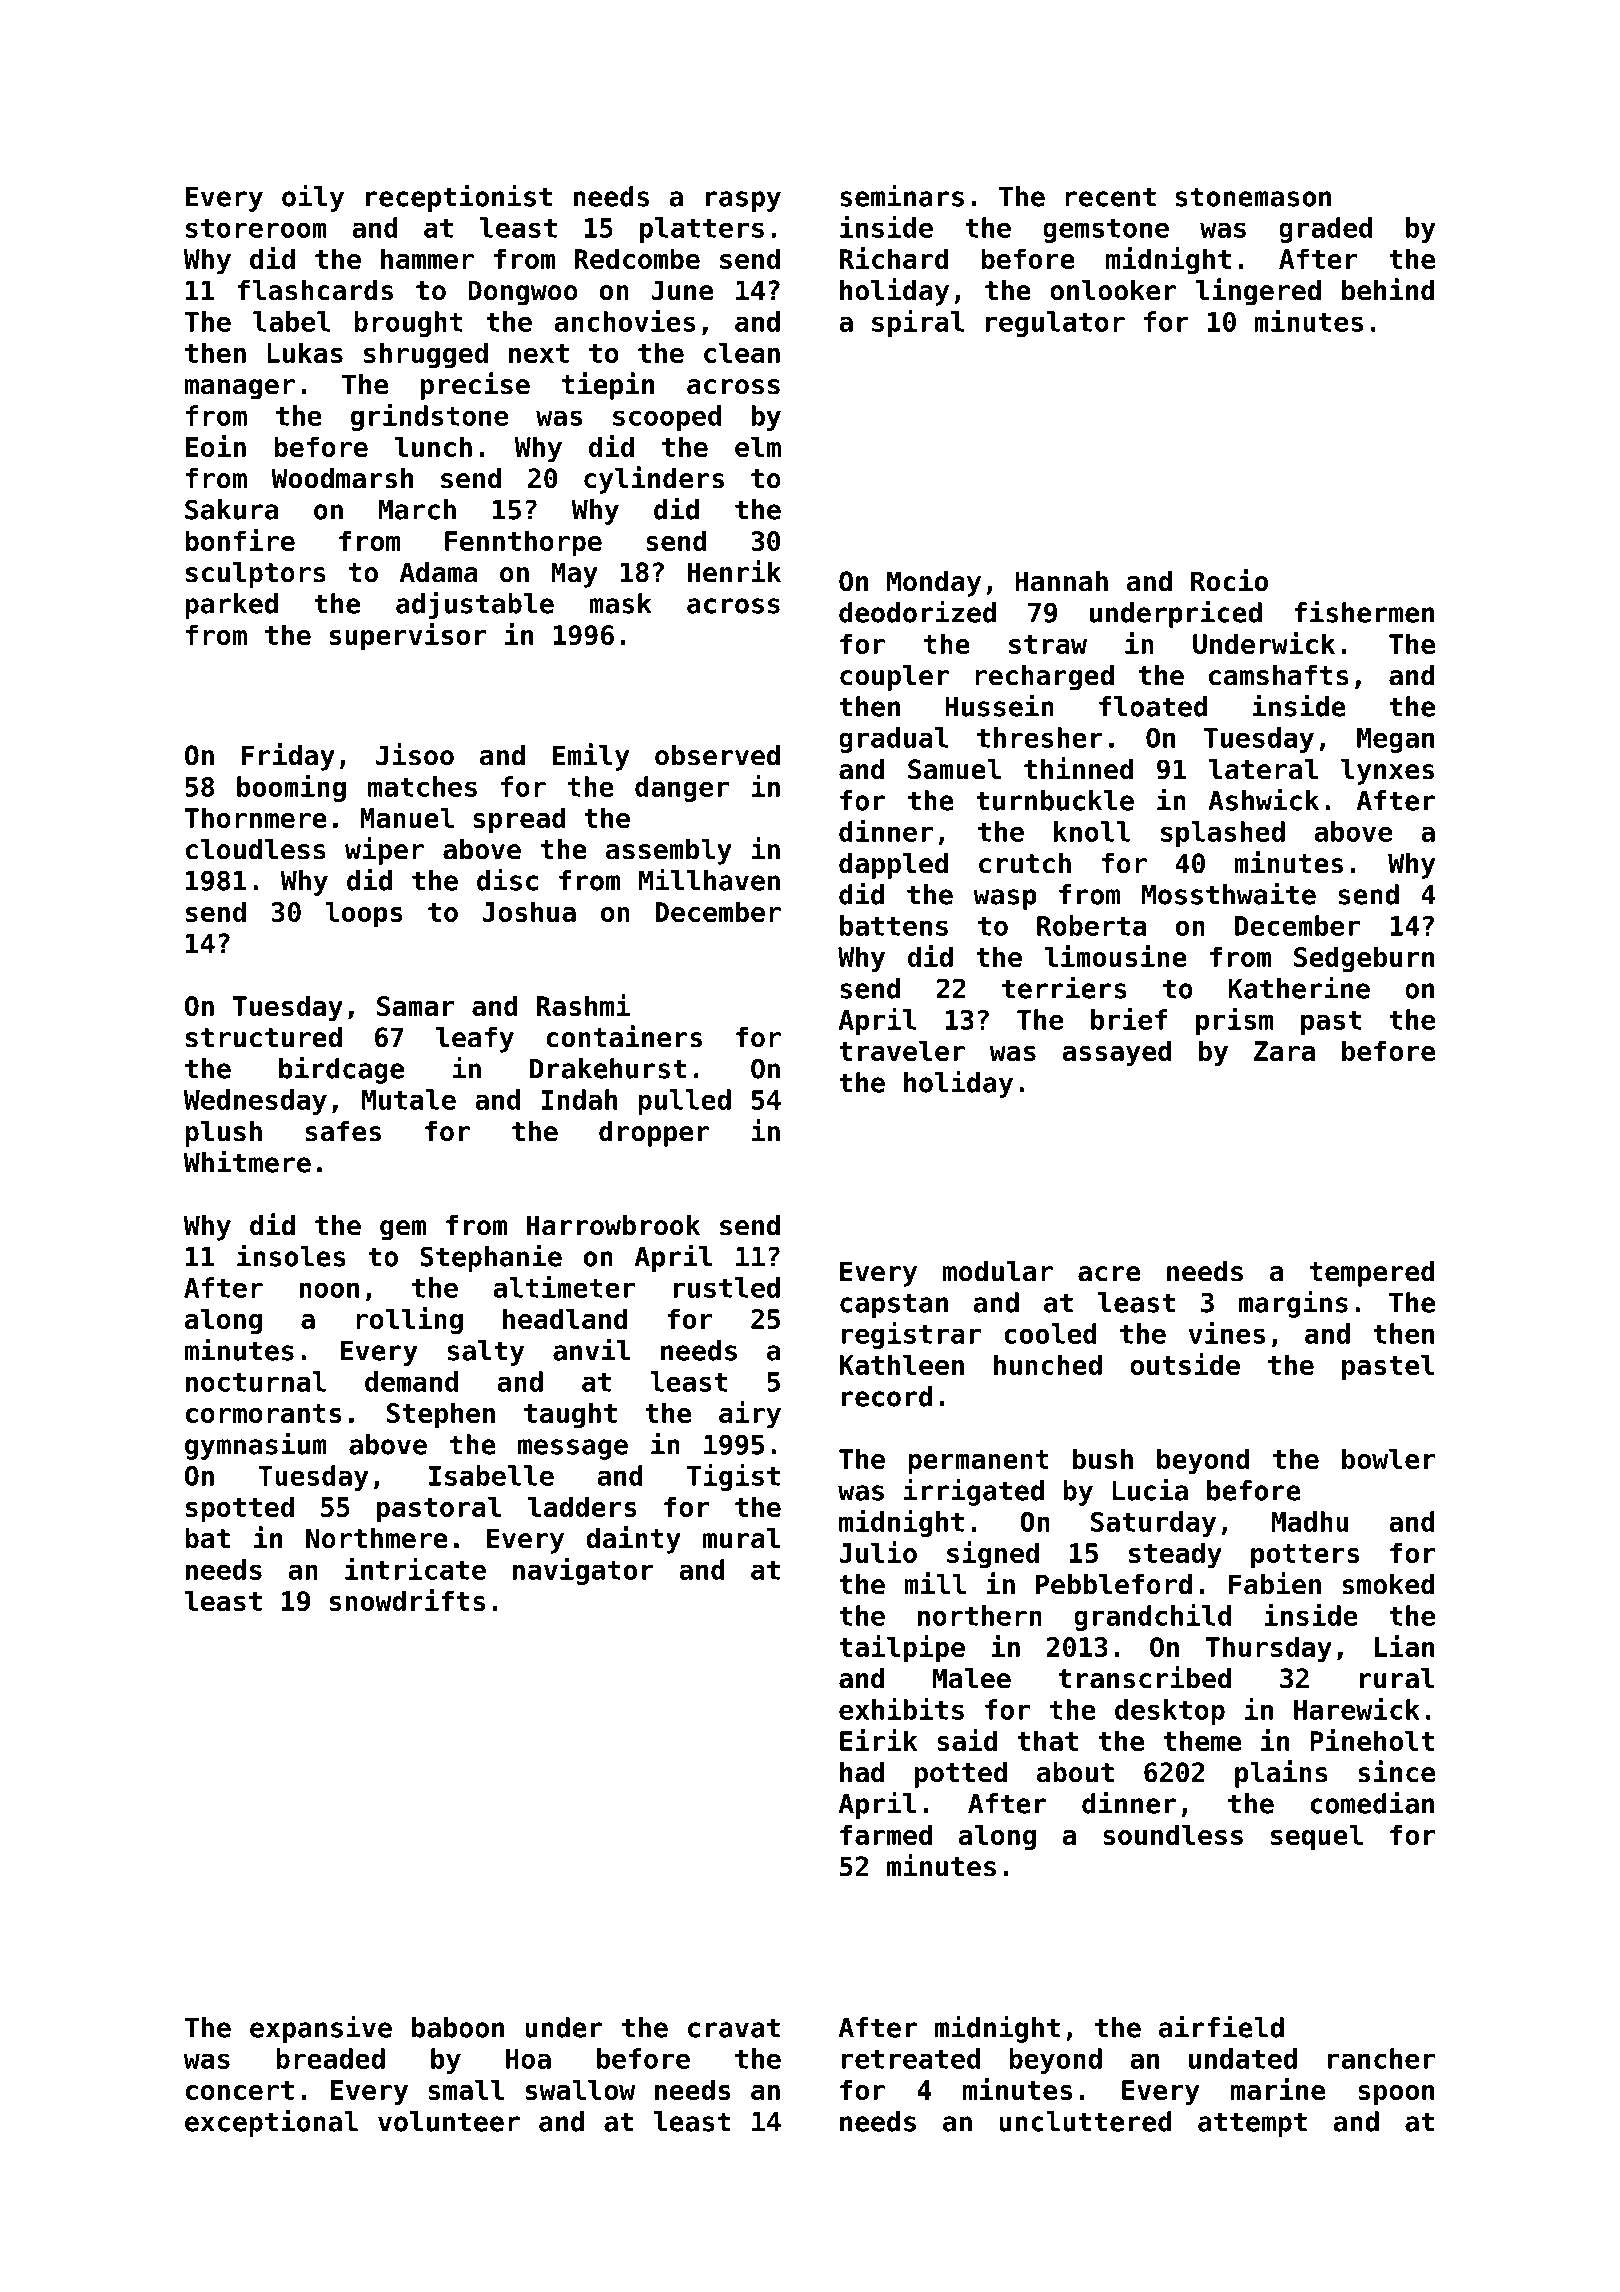 The width and height of the screenshot is (1620, 2292). What do you see at coordinates (1364, 611) in the screenshot?
I see `fishermen` at bounding box center [1364, 611].
